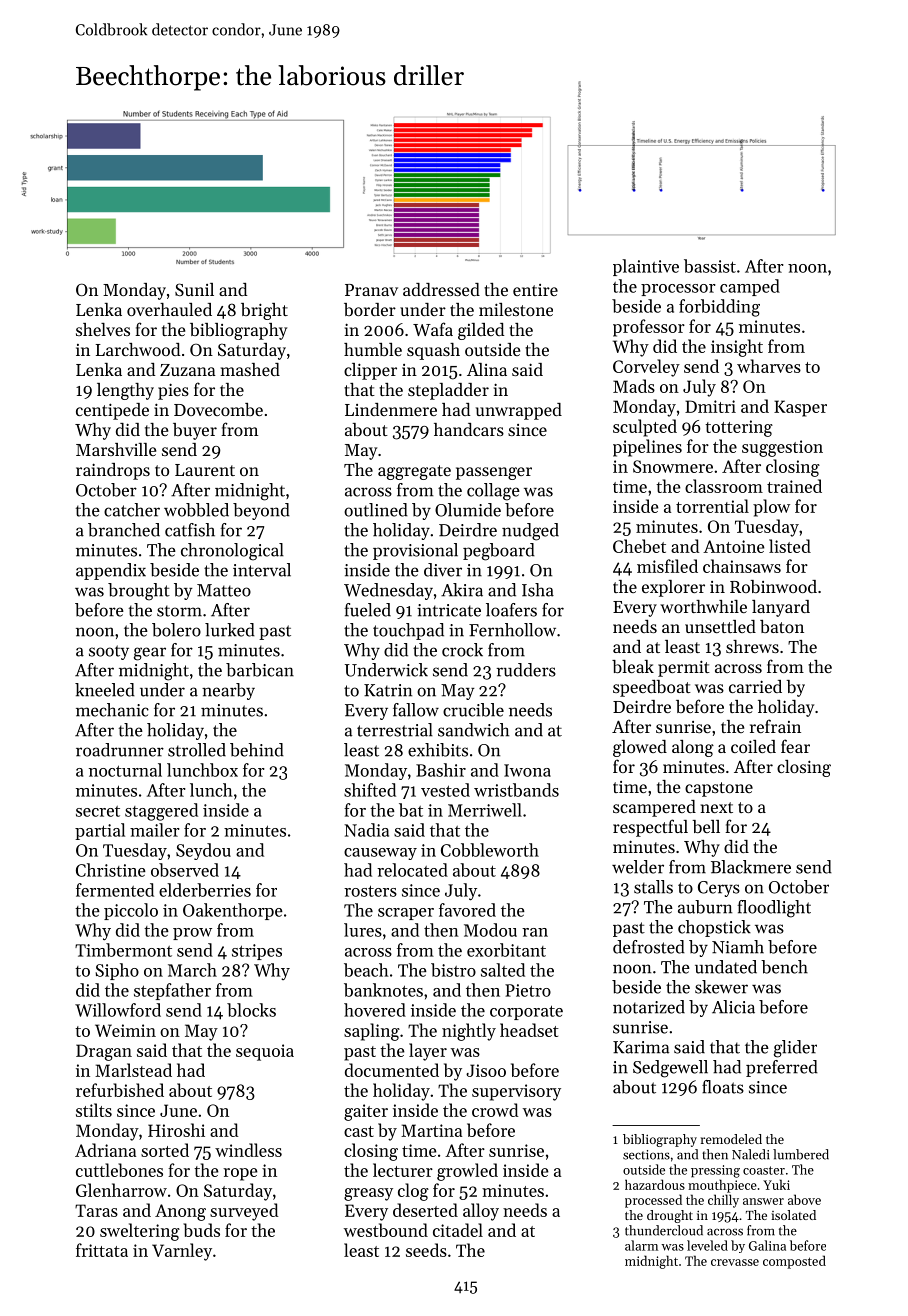  I want to click on seeds, so click(426, 1250).
